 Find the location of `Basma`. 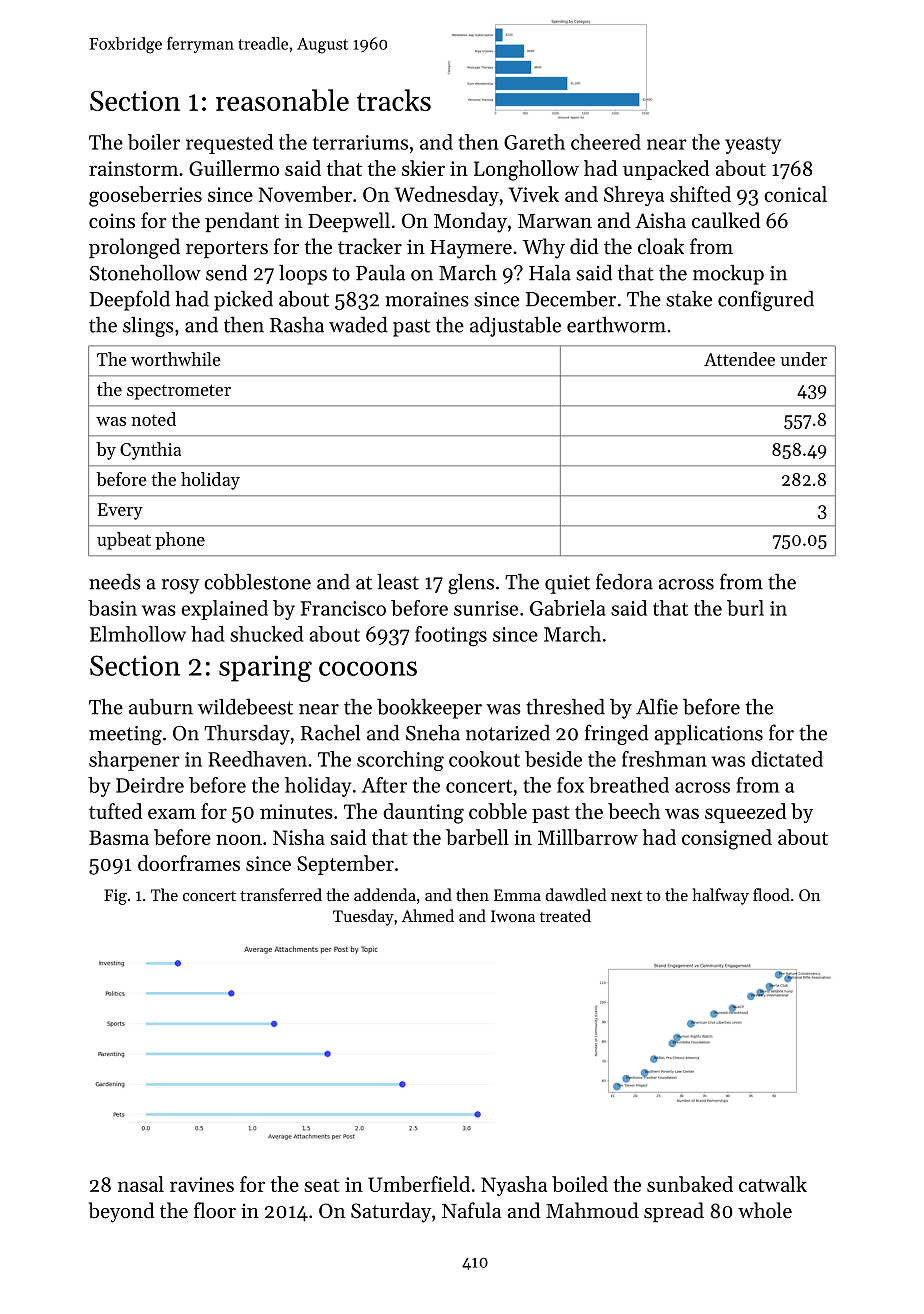

Basma is located at coordinates (119, 837).
